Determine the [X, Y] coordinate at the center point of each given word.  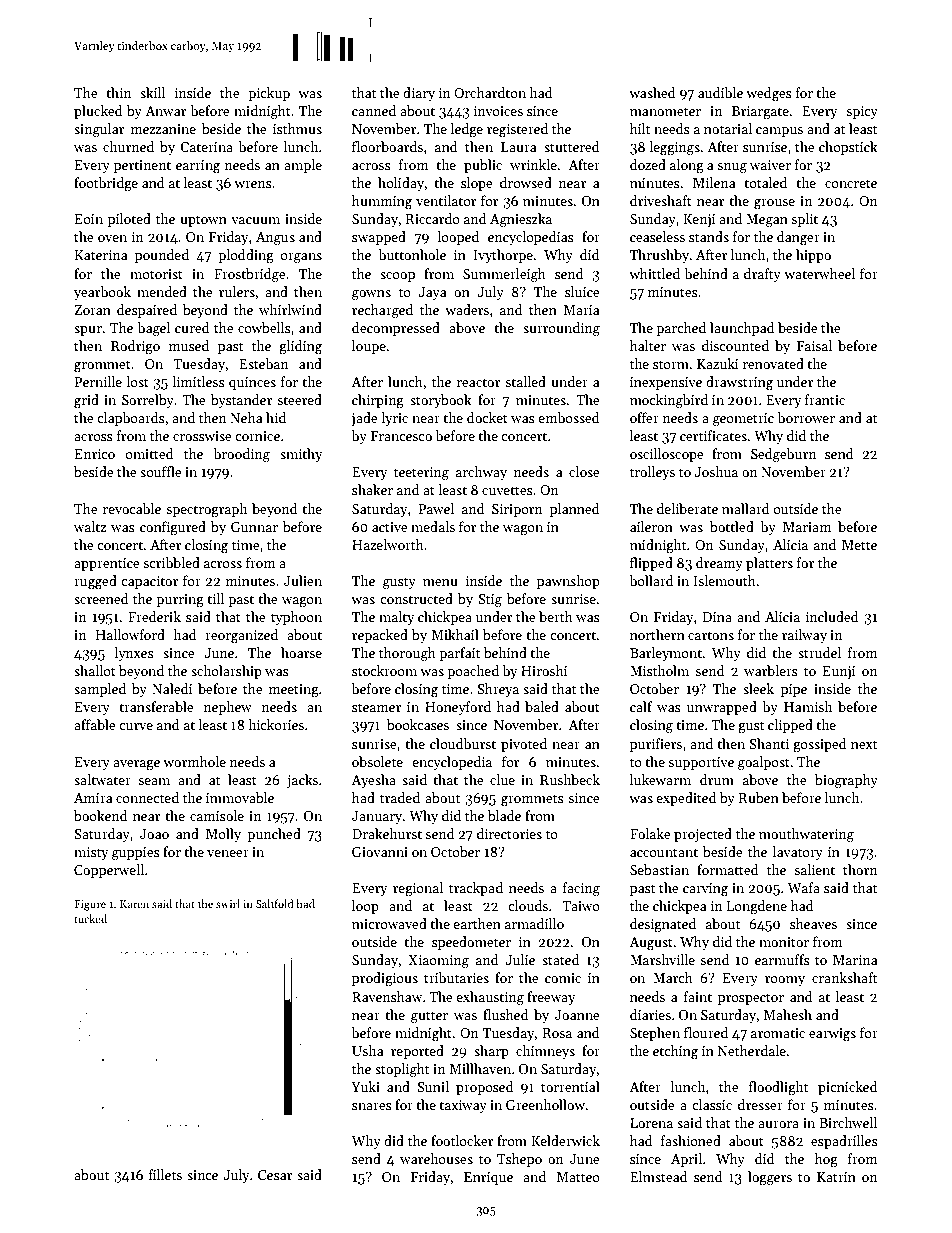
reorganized [241, 636]
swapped [379, 238]
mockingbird [669, 401]
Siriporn [517, 510]
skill [152, 92]
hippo [813, 256]
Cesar [275, 1175]
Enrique [488, 1178]
